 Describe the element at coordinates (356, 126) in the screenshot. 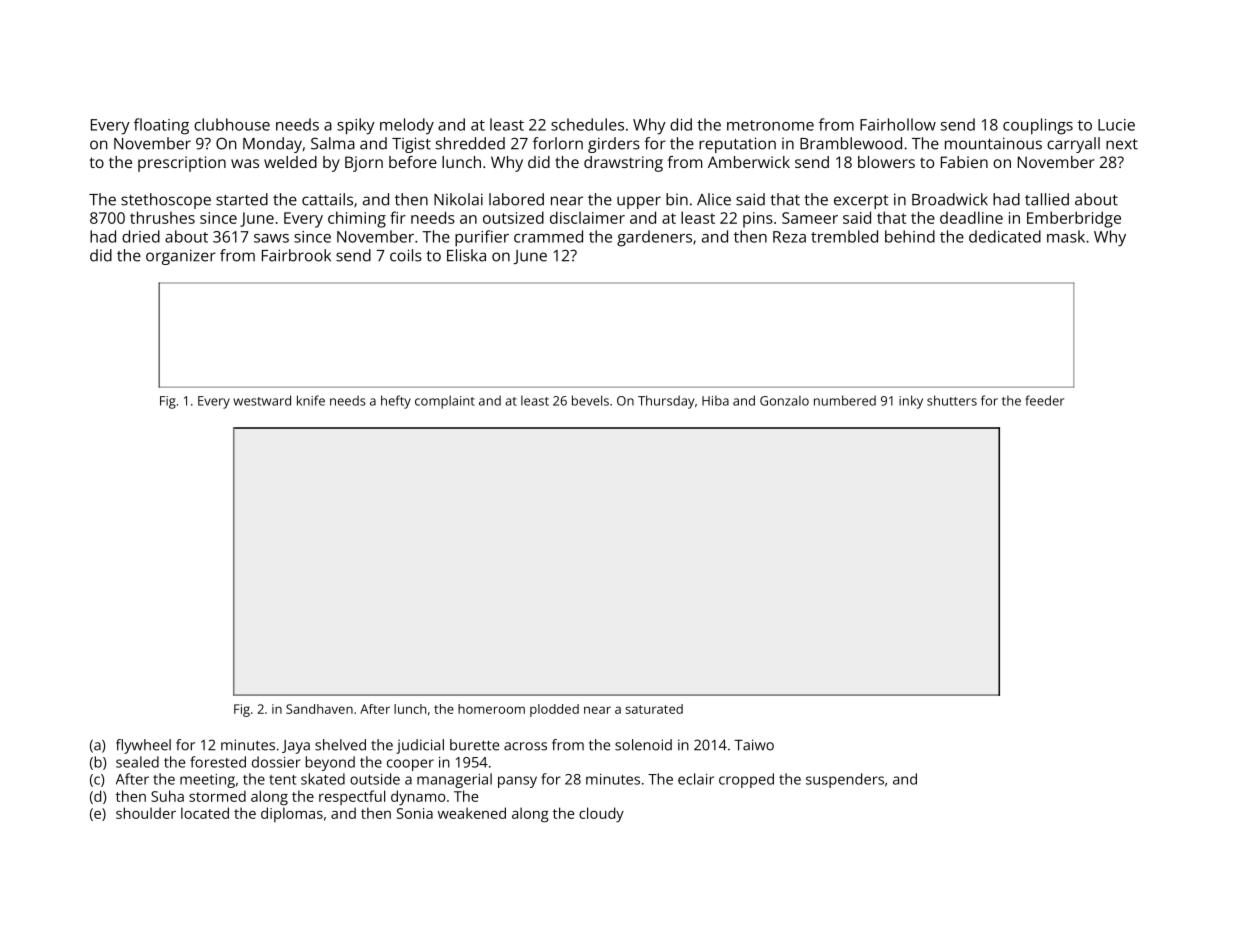

I see `spiky` at that location.
